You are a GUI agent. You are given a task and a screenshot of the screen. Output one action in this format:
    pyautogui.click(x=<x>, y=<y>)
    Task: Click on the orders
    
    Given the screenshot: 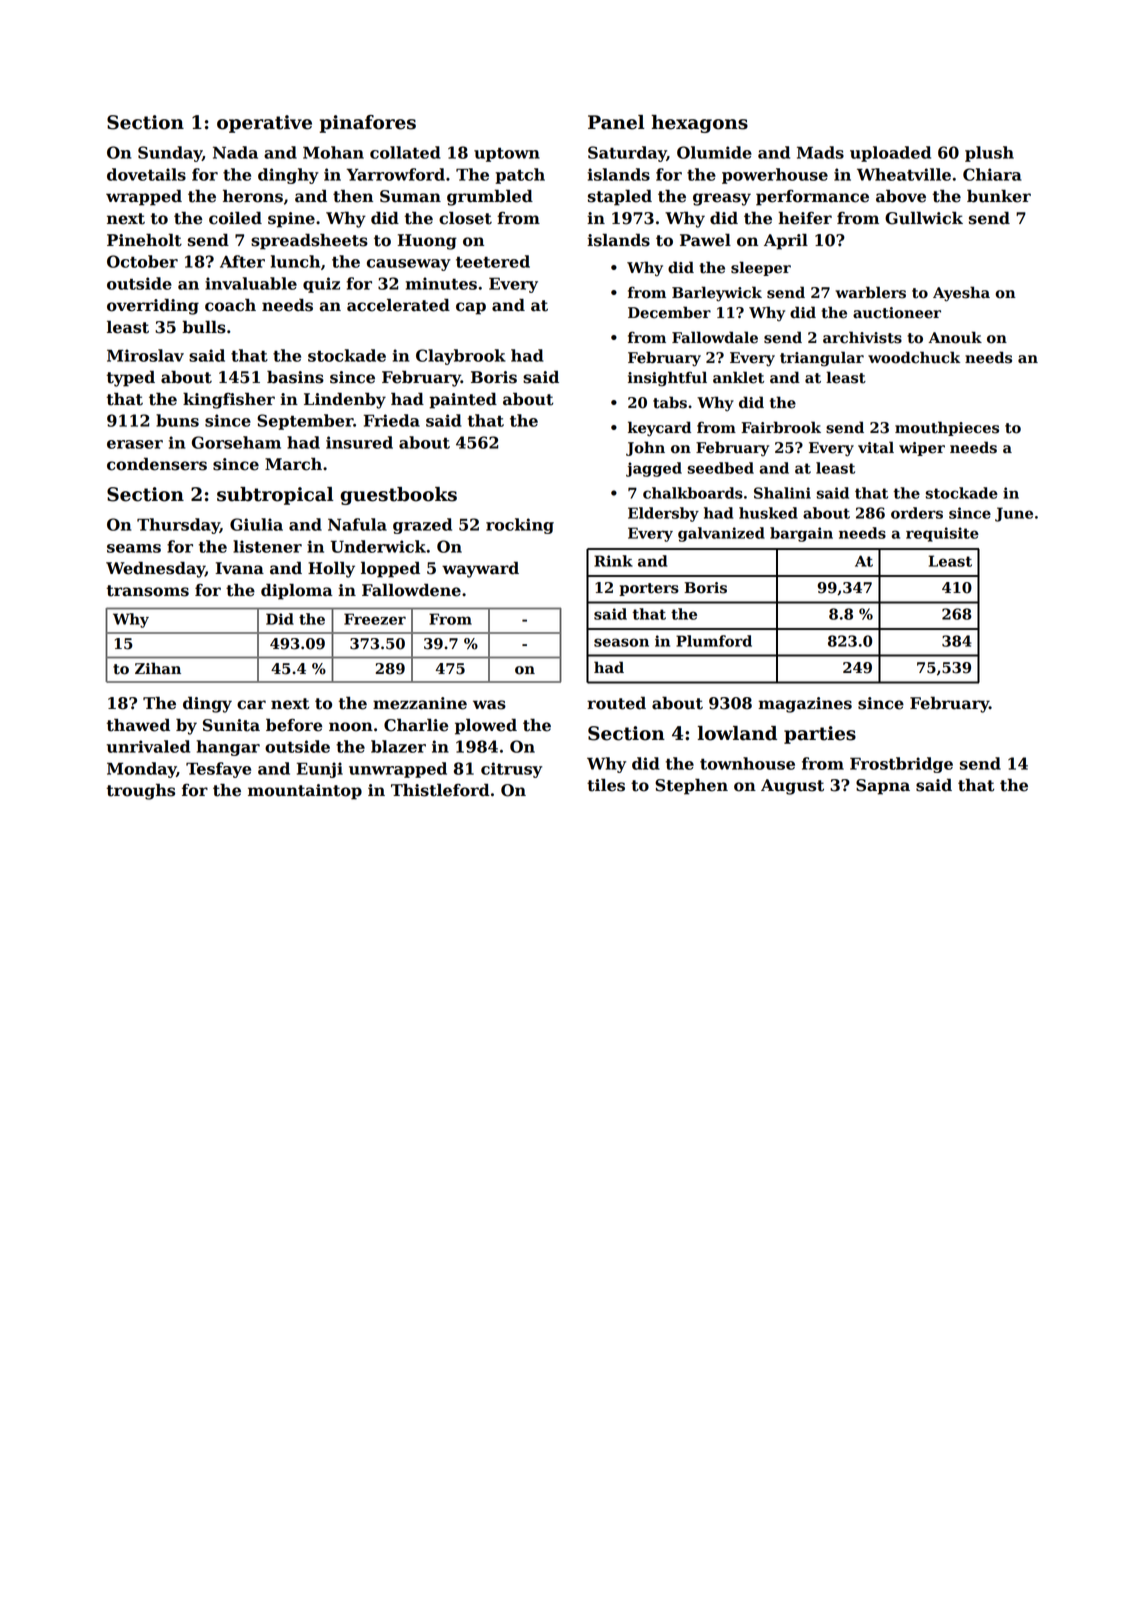 What is the action you would take?
    pyautogui.click(x=917, y=513)
